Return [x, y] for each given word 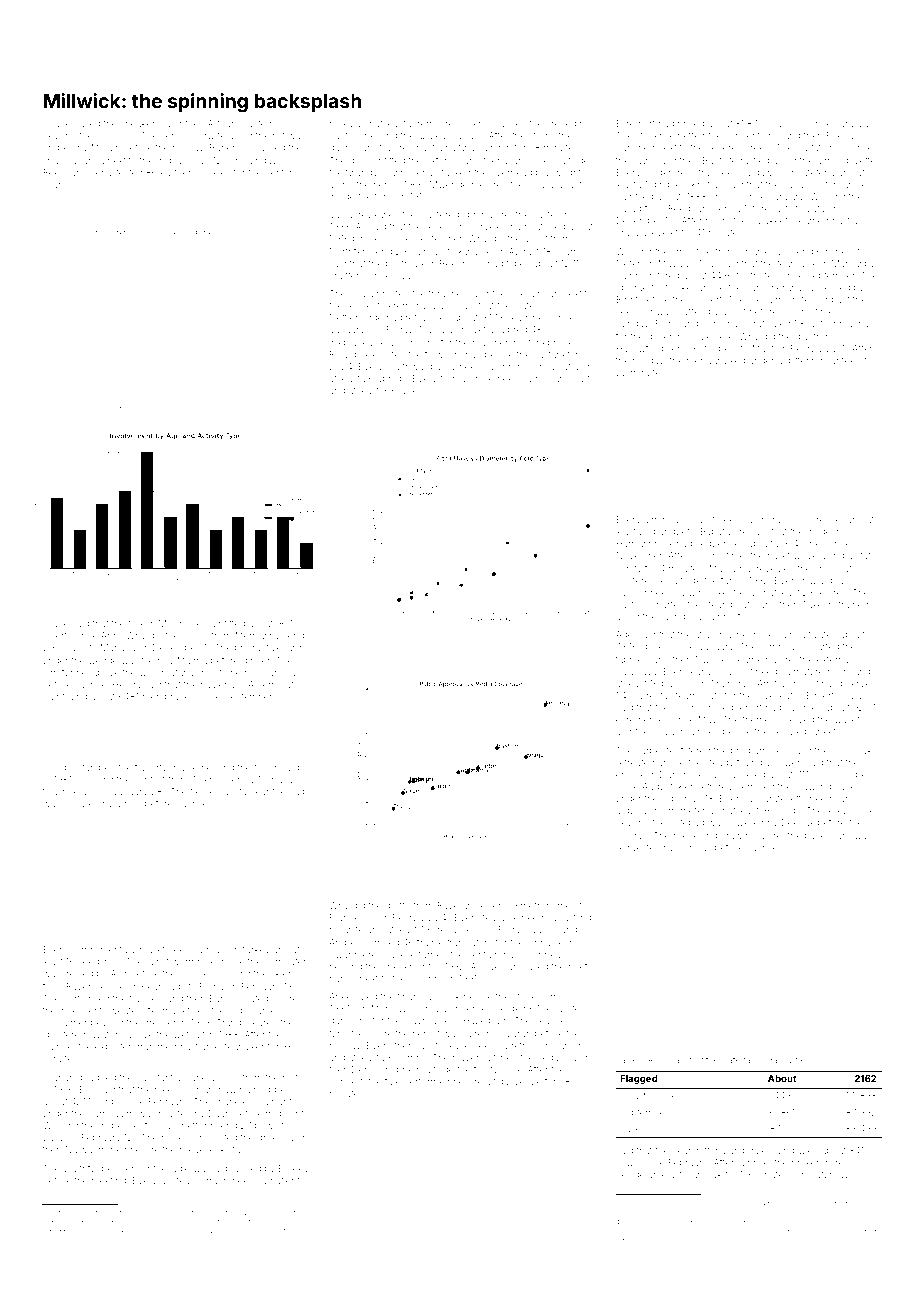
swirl [294, 647]
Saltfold [111, 1222]
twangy [362, 174]
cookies [213, 172]
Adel [625, 634]
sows [627, 1163]
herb [865, 1203]
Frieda [839, 135]
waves [785, 1223]
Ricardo [346, 354]
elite [224, 1046]
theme [756, 719]
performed [427, 1082]
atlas [704, 634]
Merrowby [257, 636]
